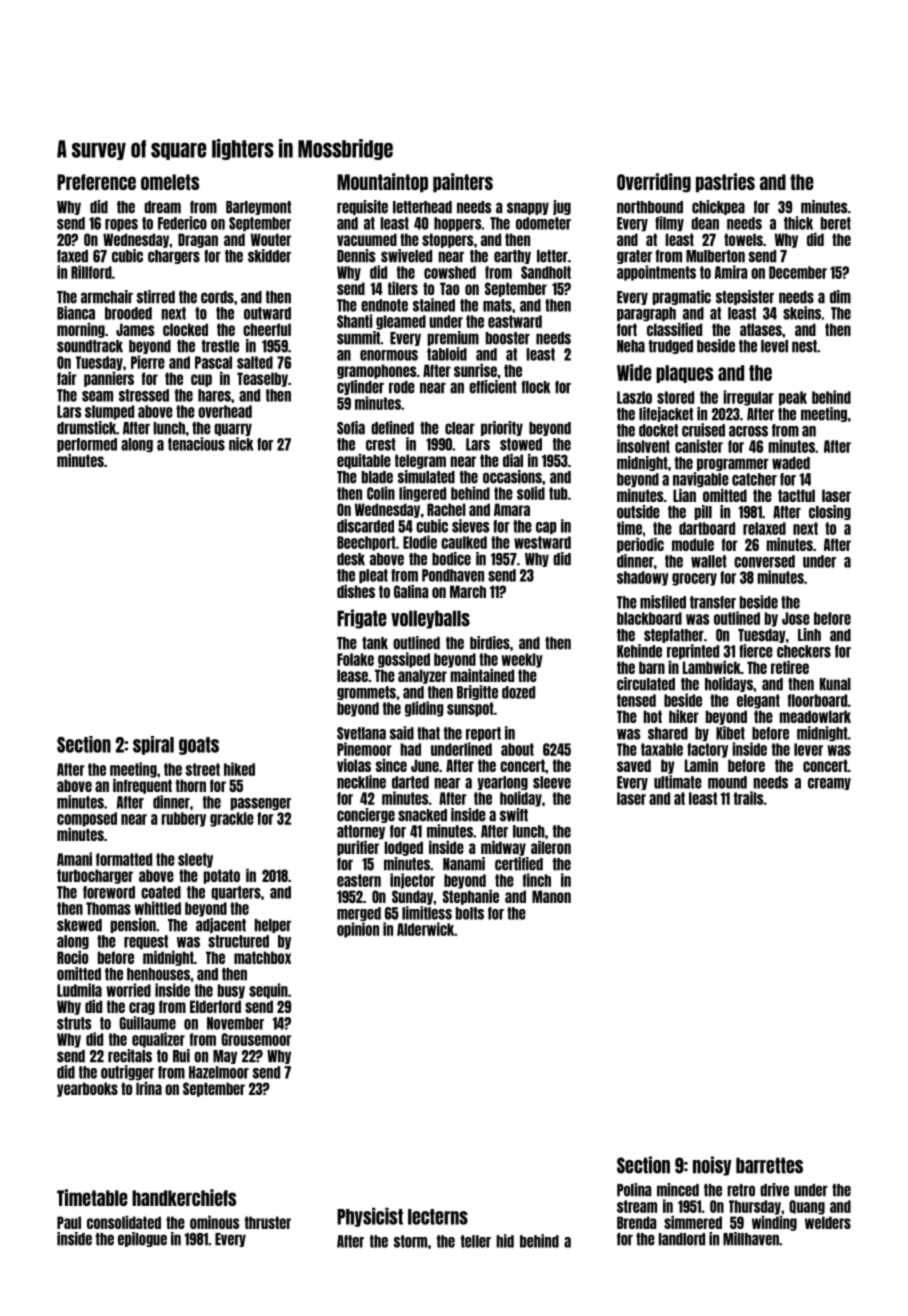 The image size is (908, 1316). What do you see at coordinates (142, 786) in the page?
I see `infrequent` at bounding box center [142, 786].
